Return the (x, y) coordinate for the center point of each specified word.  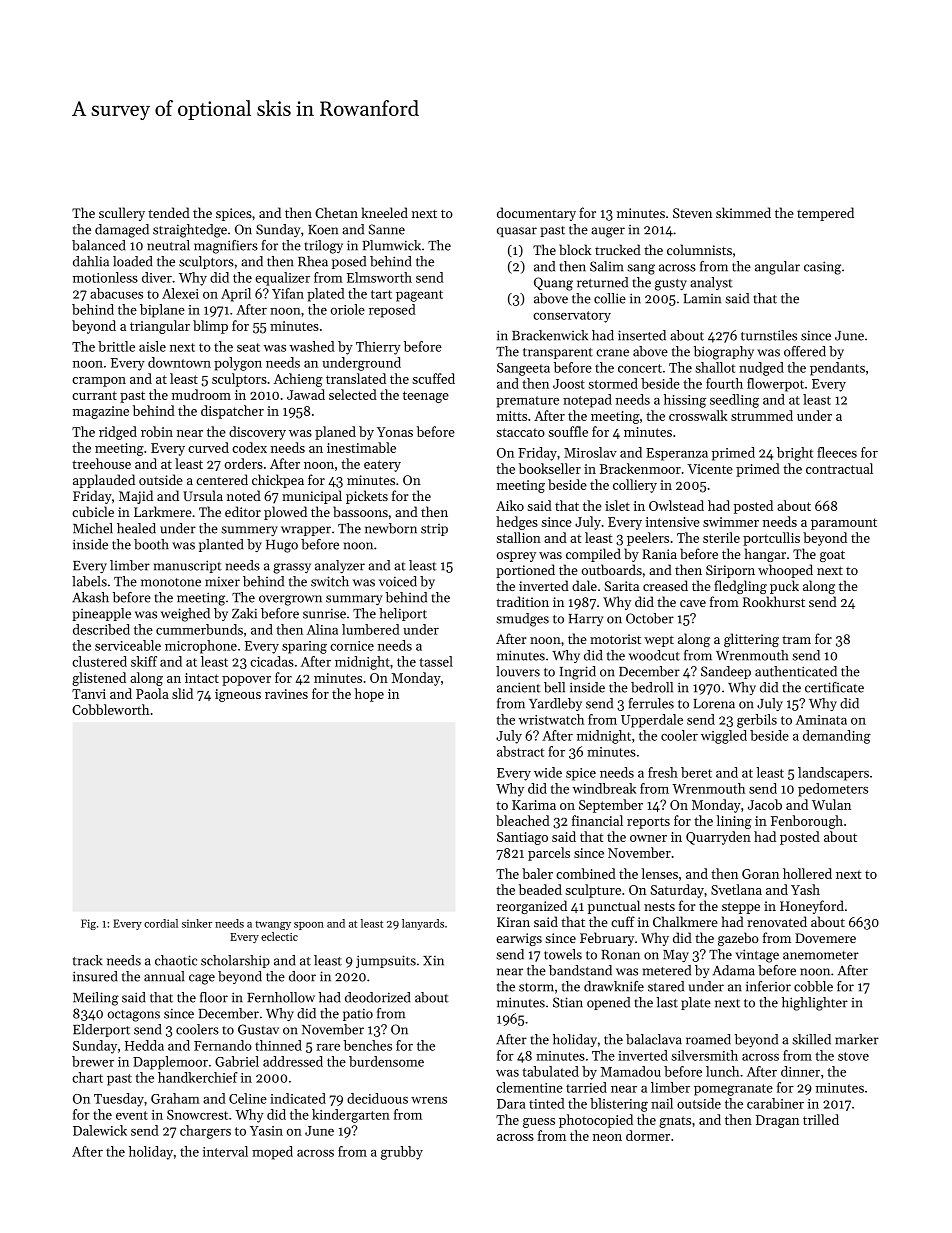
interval (225, 1151)
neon (607, 1137)
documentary (536, 214)
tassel (436, 661)
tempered (825, 214)
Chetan (336, 212)
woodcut (654, 655)
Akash (90, 597)
